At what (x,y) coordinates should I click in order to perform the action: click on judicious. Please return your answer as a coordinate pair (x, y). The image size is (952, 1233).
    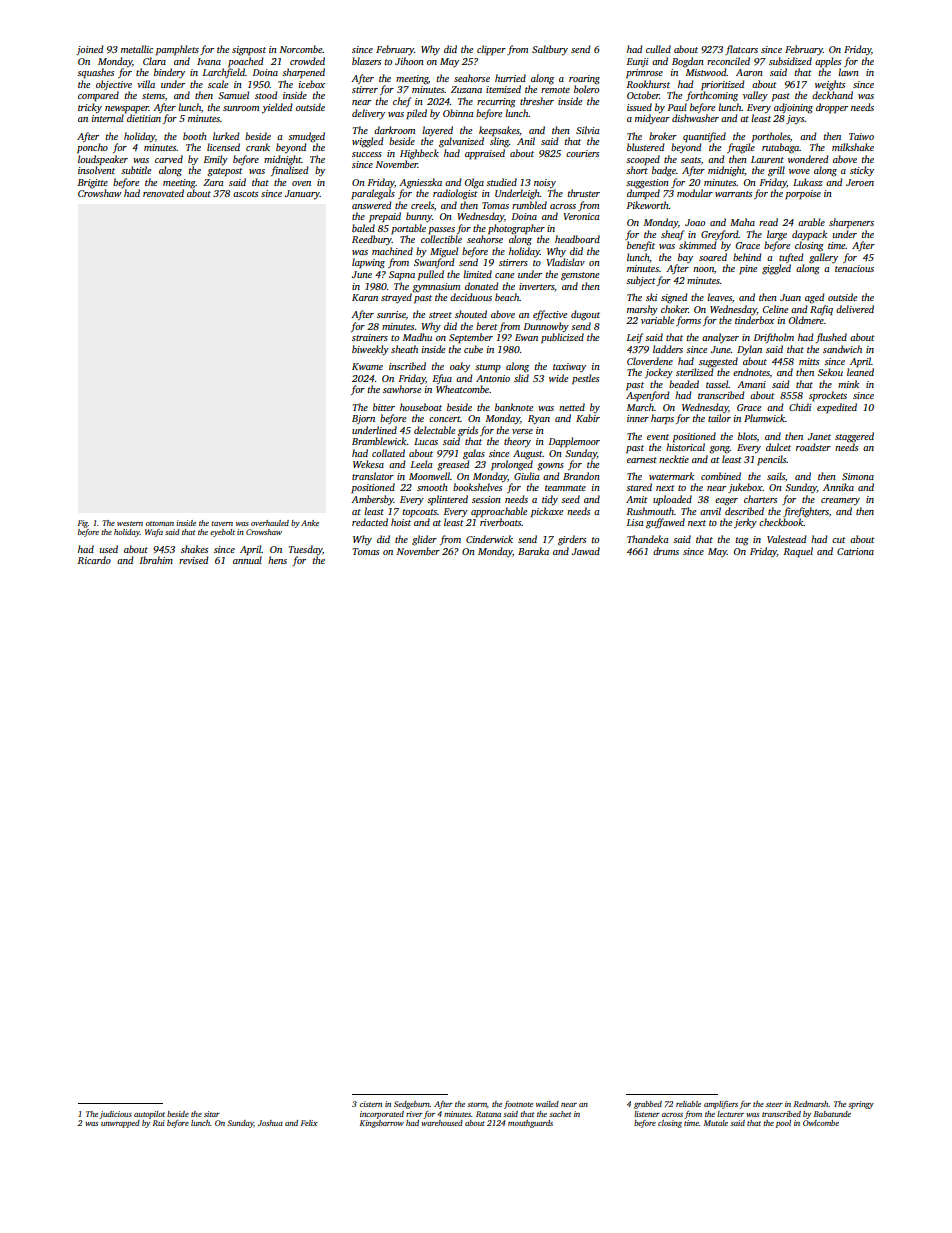
    Looking at the image, I should click on (115, 1115).
